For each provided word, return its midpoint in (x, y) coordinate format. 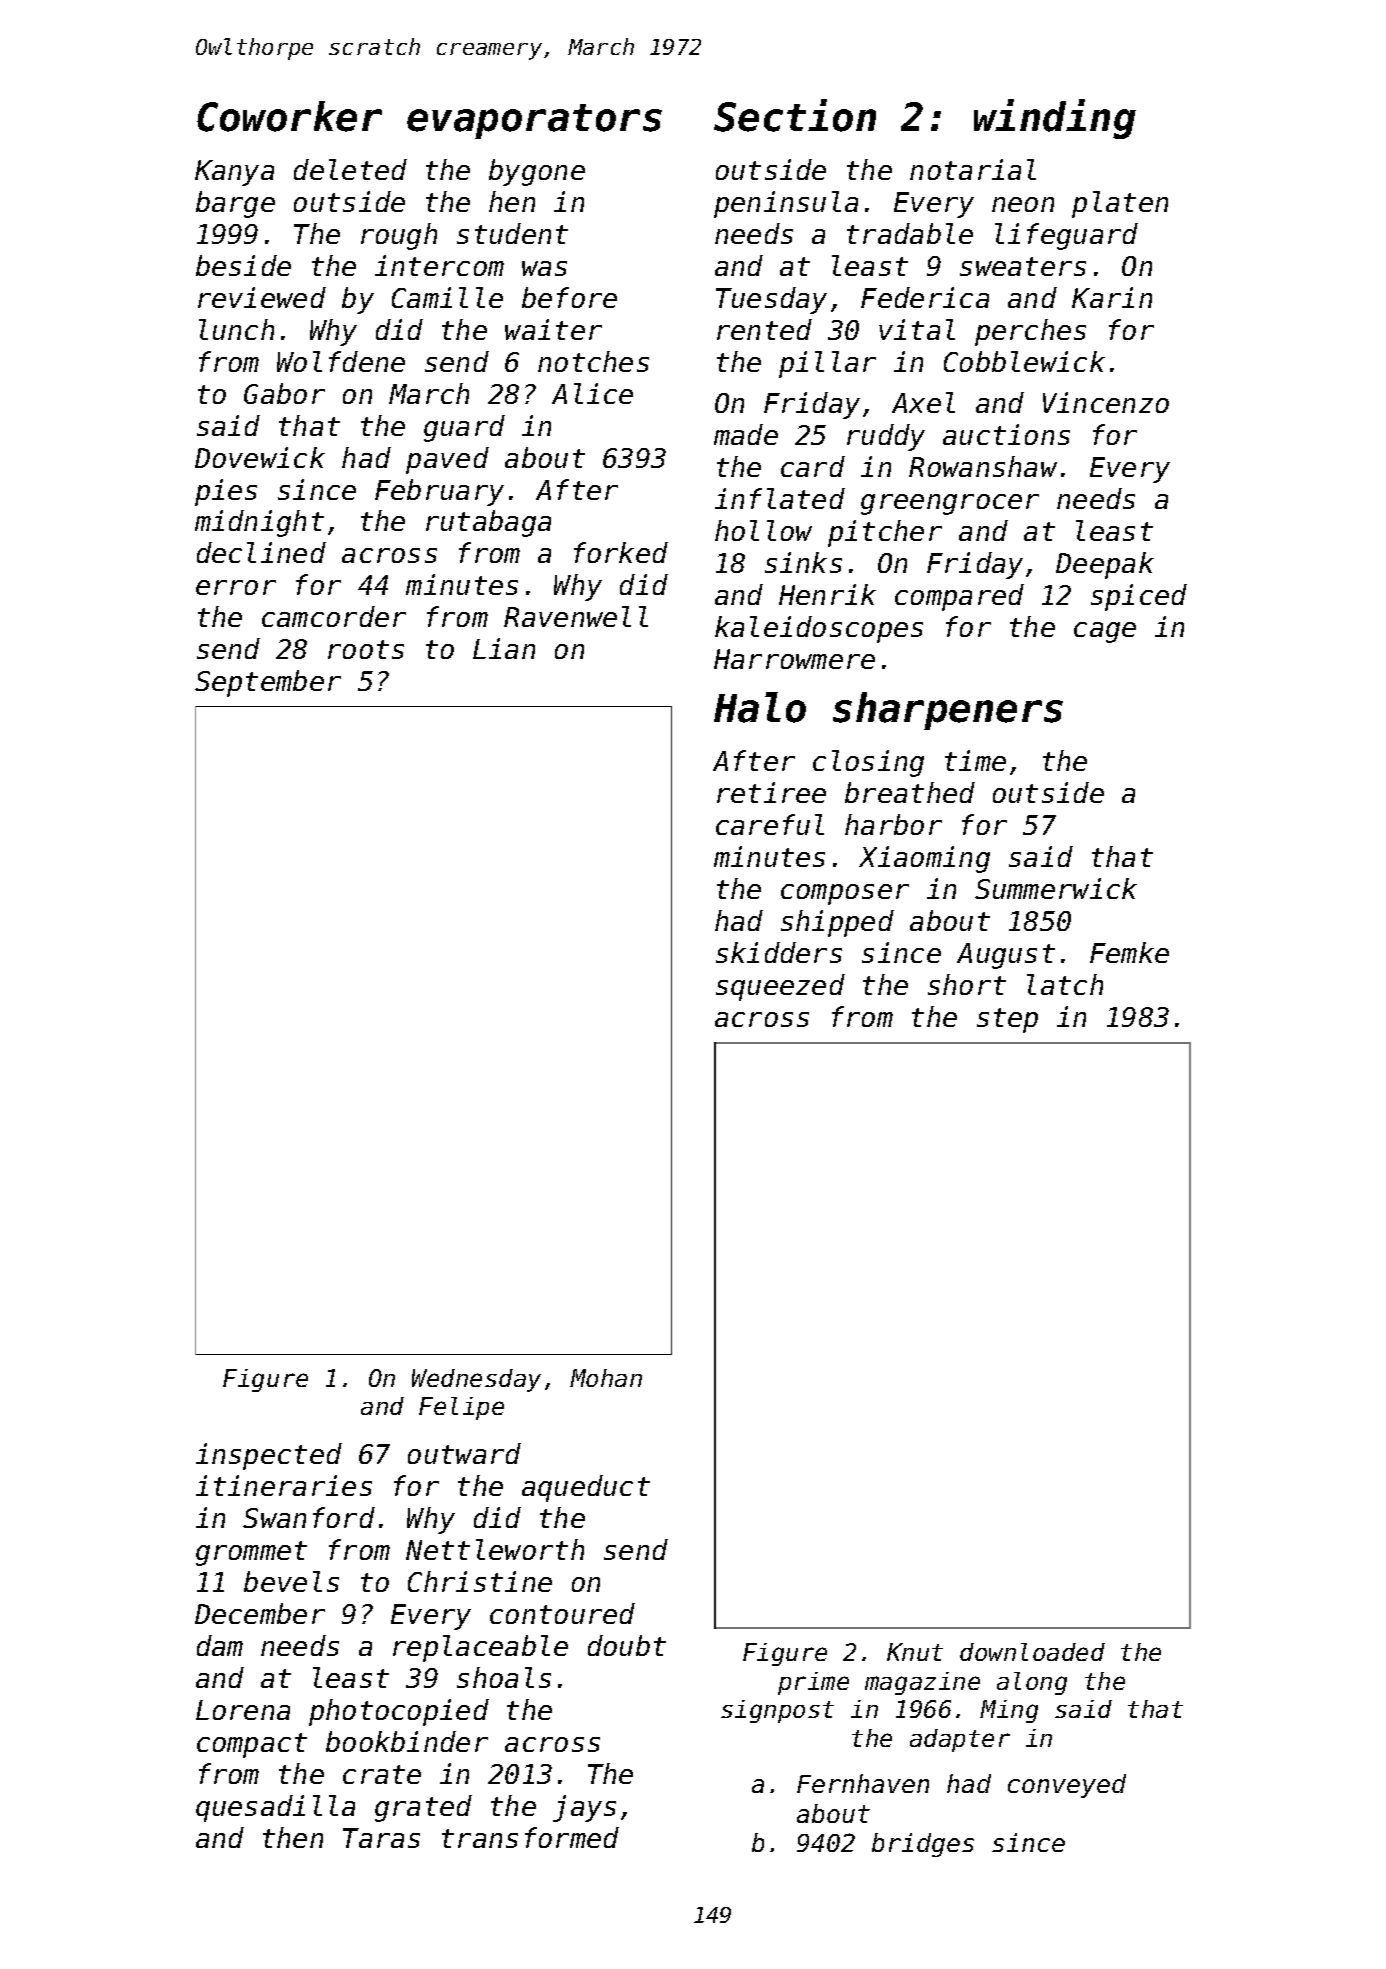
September (268, 683)
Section (795, 115)
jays (584, 1808)
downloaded (1032, 1652)
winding (1055, 119)
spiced (1139, 597)
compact (252, 1745)
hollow (763, 530)
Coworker (289, 116)
